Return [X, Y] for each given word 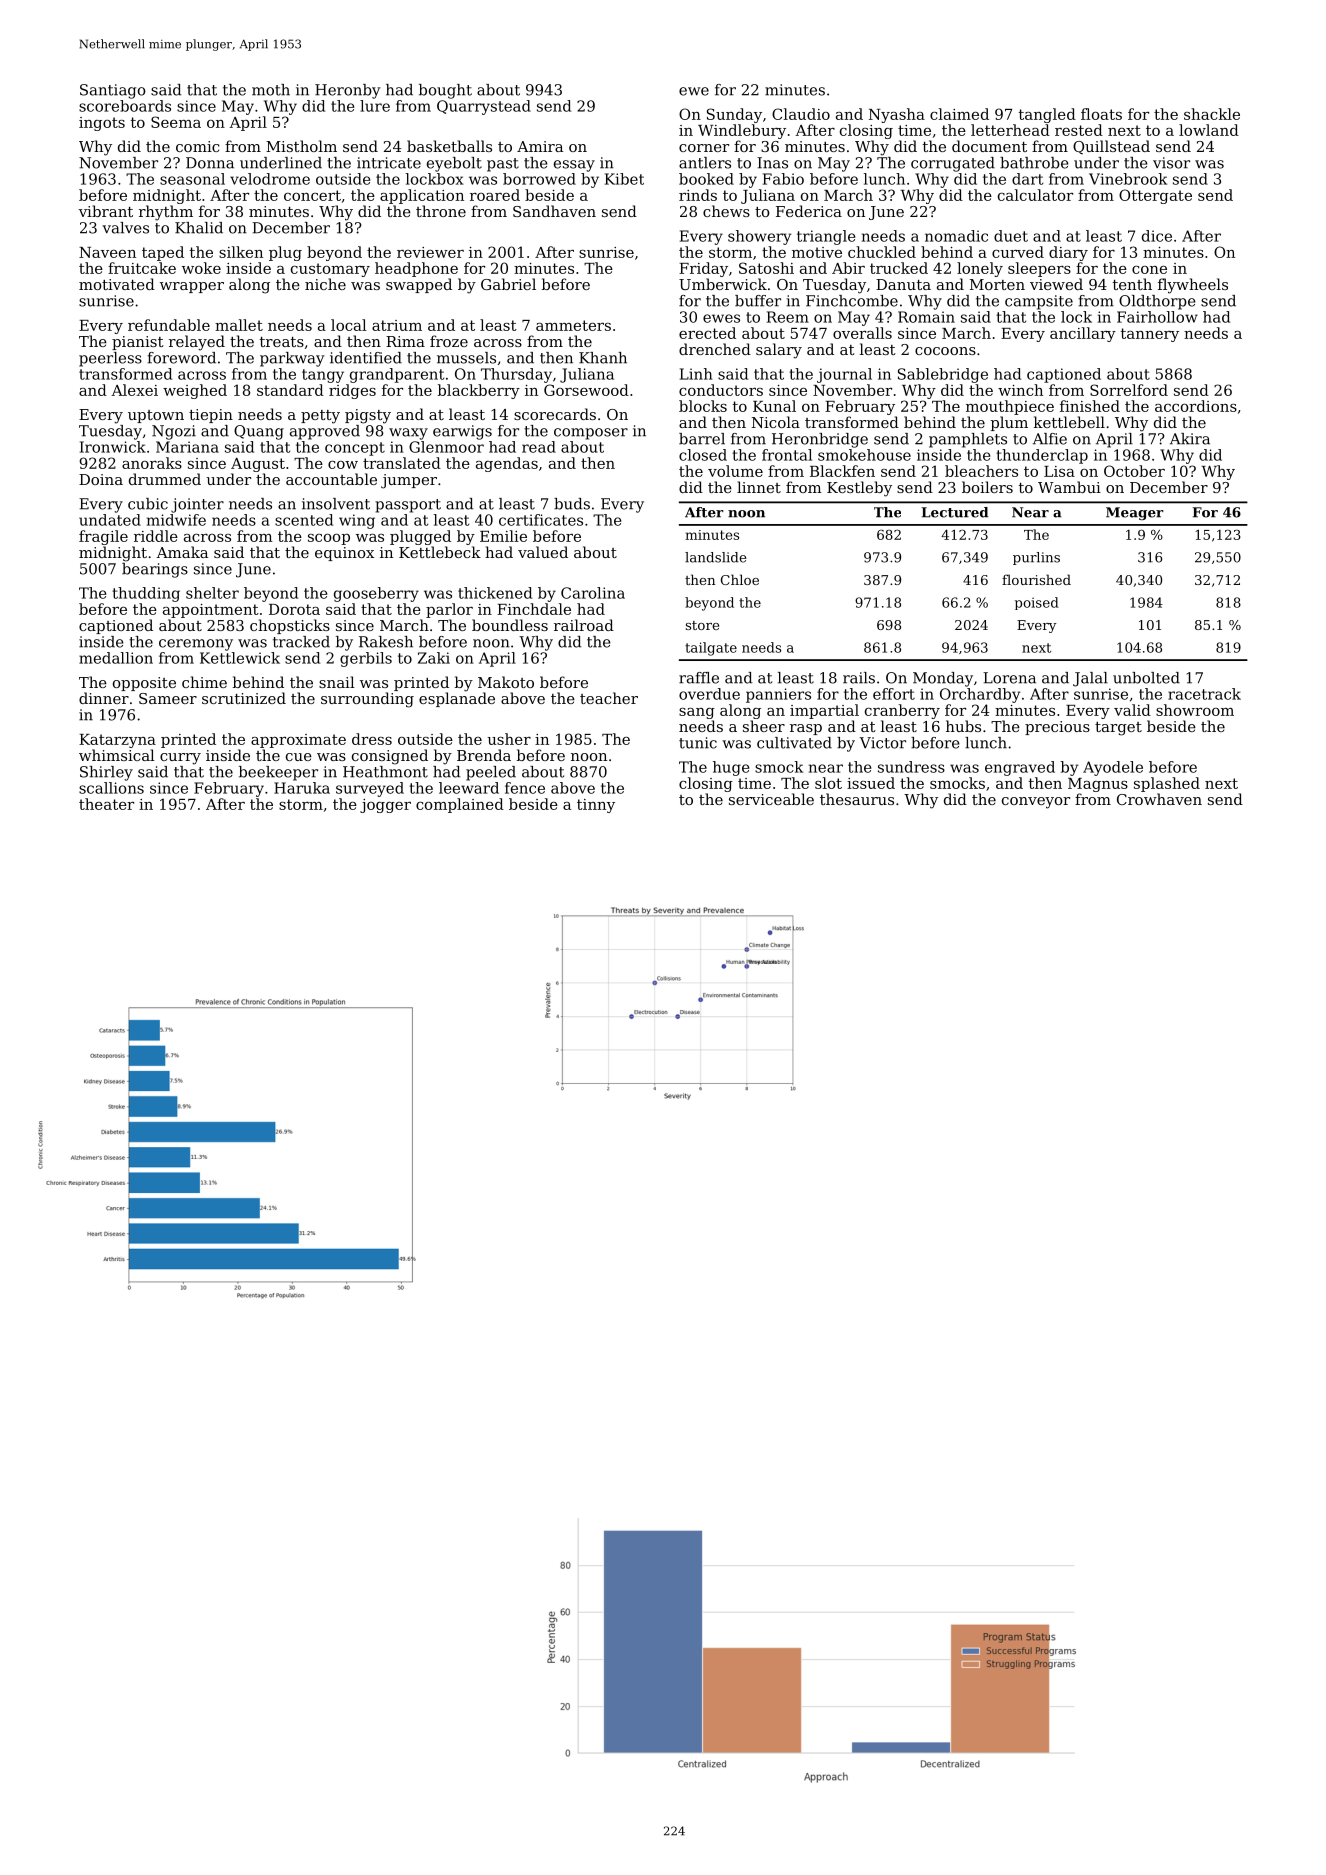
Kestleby [859, 489]
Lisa [1059, 471]
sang [697, 713]
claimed [959, 114]
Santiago [113, 91]
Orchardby [980, 695]
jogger [385, 806]
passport [408, 506]
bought [445, 91]
